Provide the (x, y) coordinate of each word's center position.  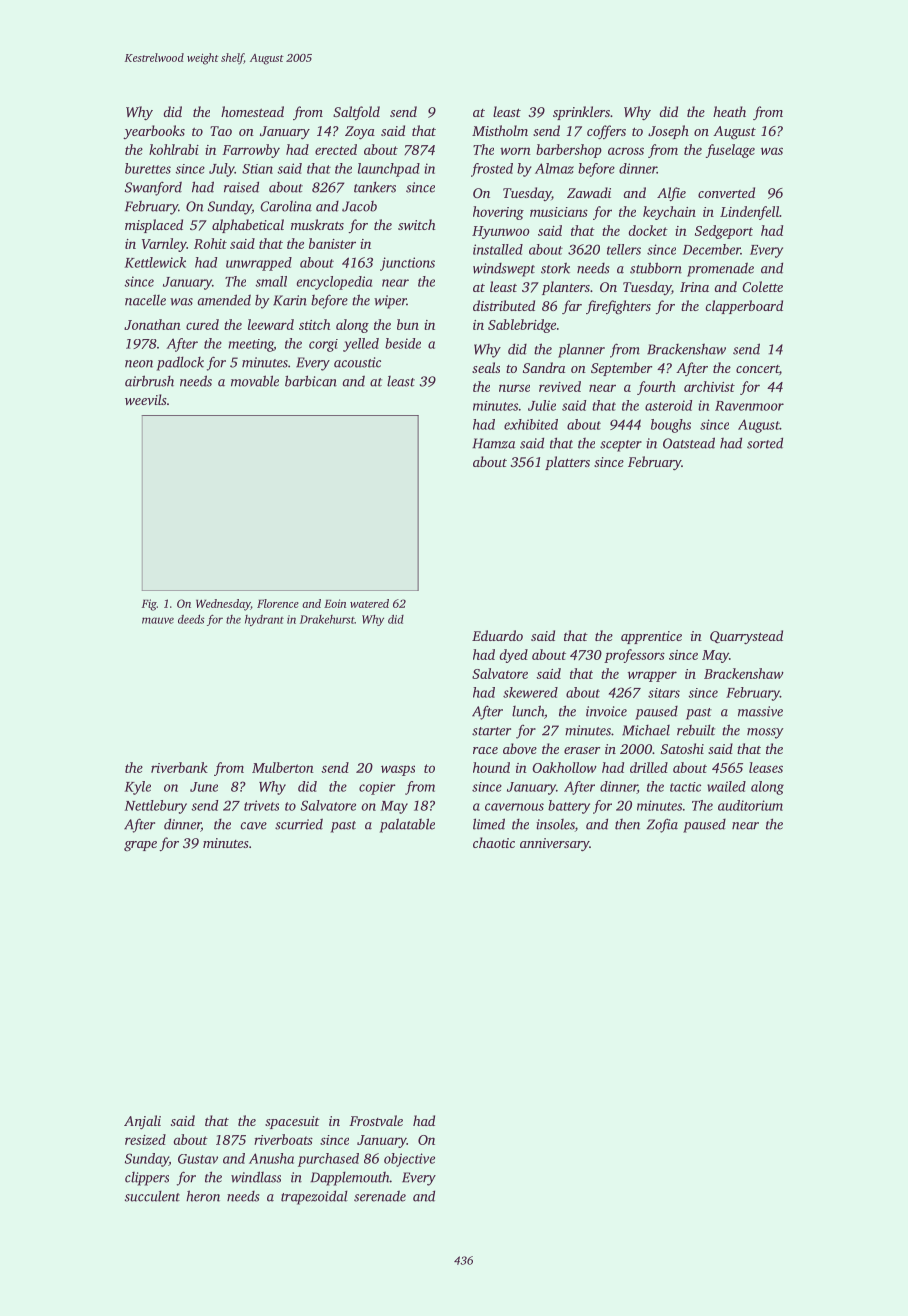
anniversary (554, 844)
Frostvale (376, 1120)
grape (140, 846)
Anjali (142, 1122)
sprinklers (581, 113)
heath (729, 111)
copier (377, 788)
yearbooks (154, 132)
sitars (664, 693)
